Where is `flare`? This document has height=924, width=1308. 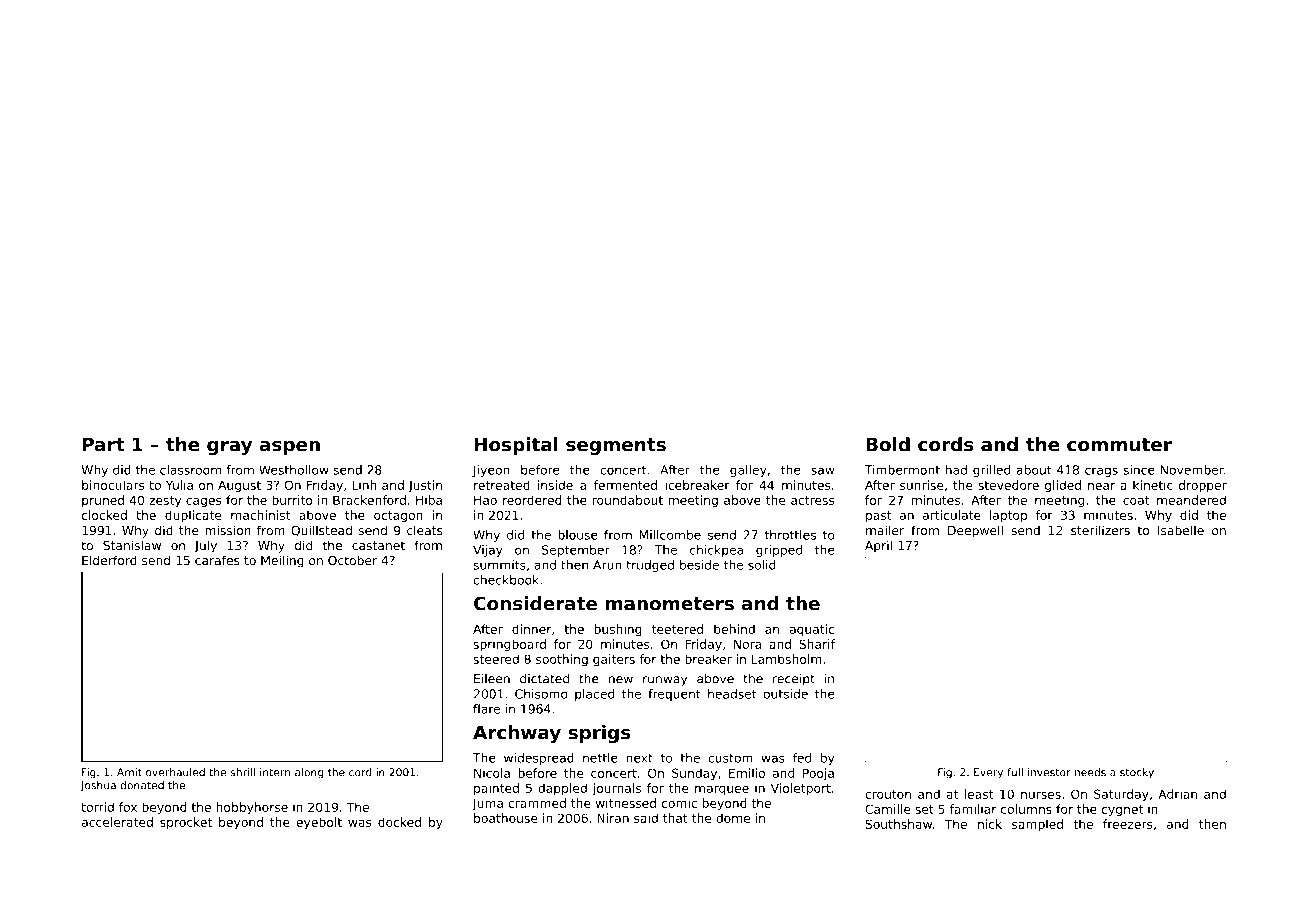
flare is located at coordinates (486, 709).
